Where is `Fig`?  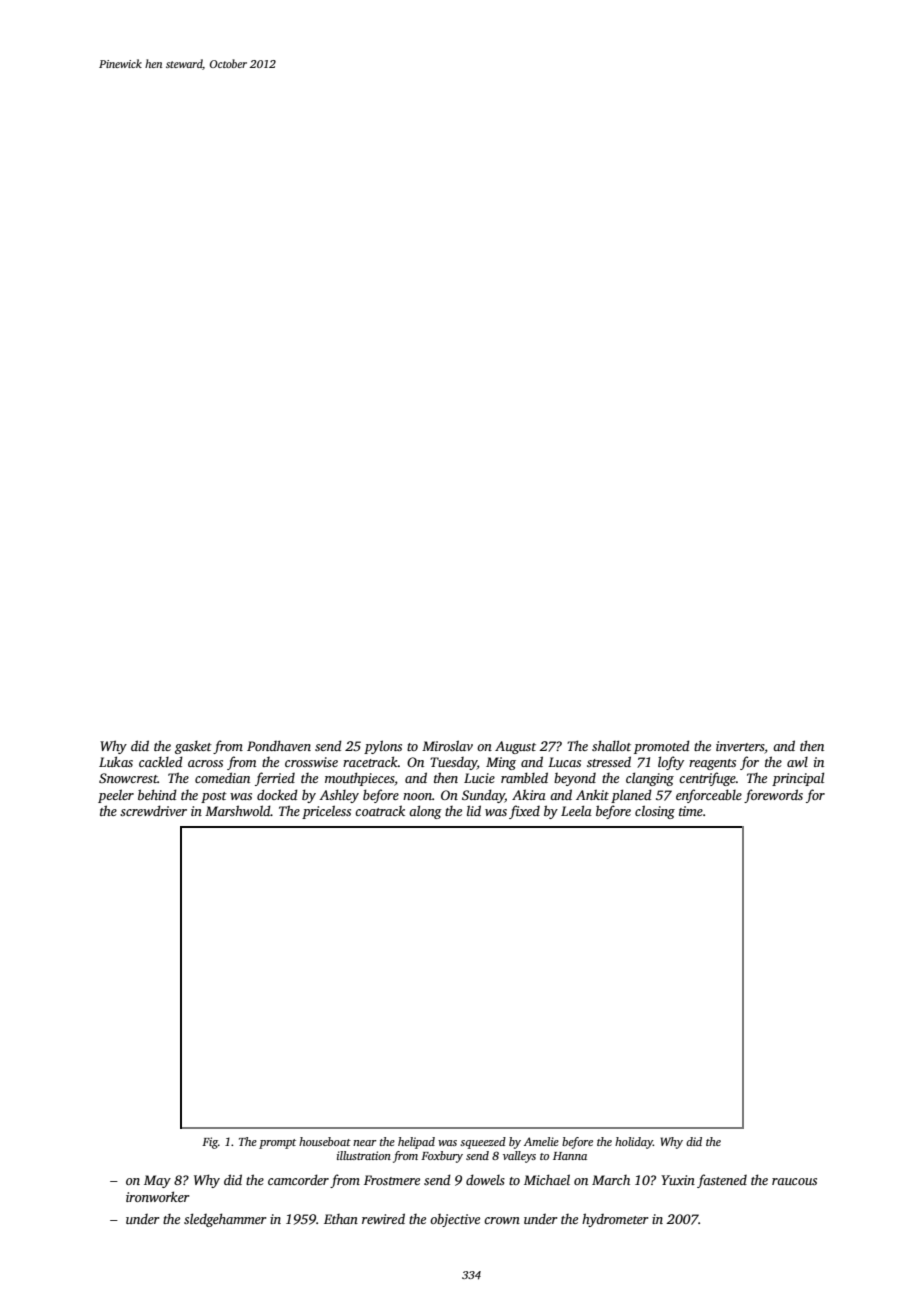 Fig is located at coordinates (210, 1143).
